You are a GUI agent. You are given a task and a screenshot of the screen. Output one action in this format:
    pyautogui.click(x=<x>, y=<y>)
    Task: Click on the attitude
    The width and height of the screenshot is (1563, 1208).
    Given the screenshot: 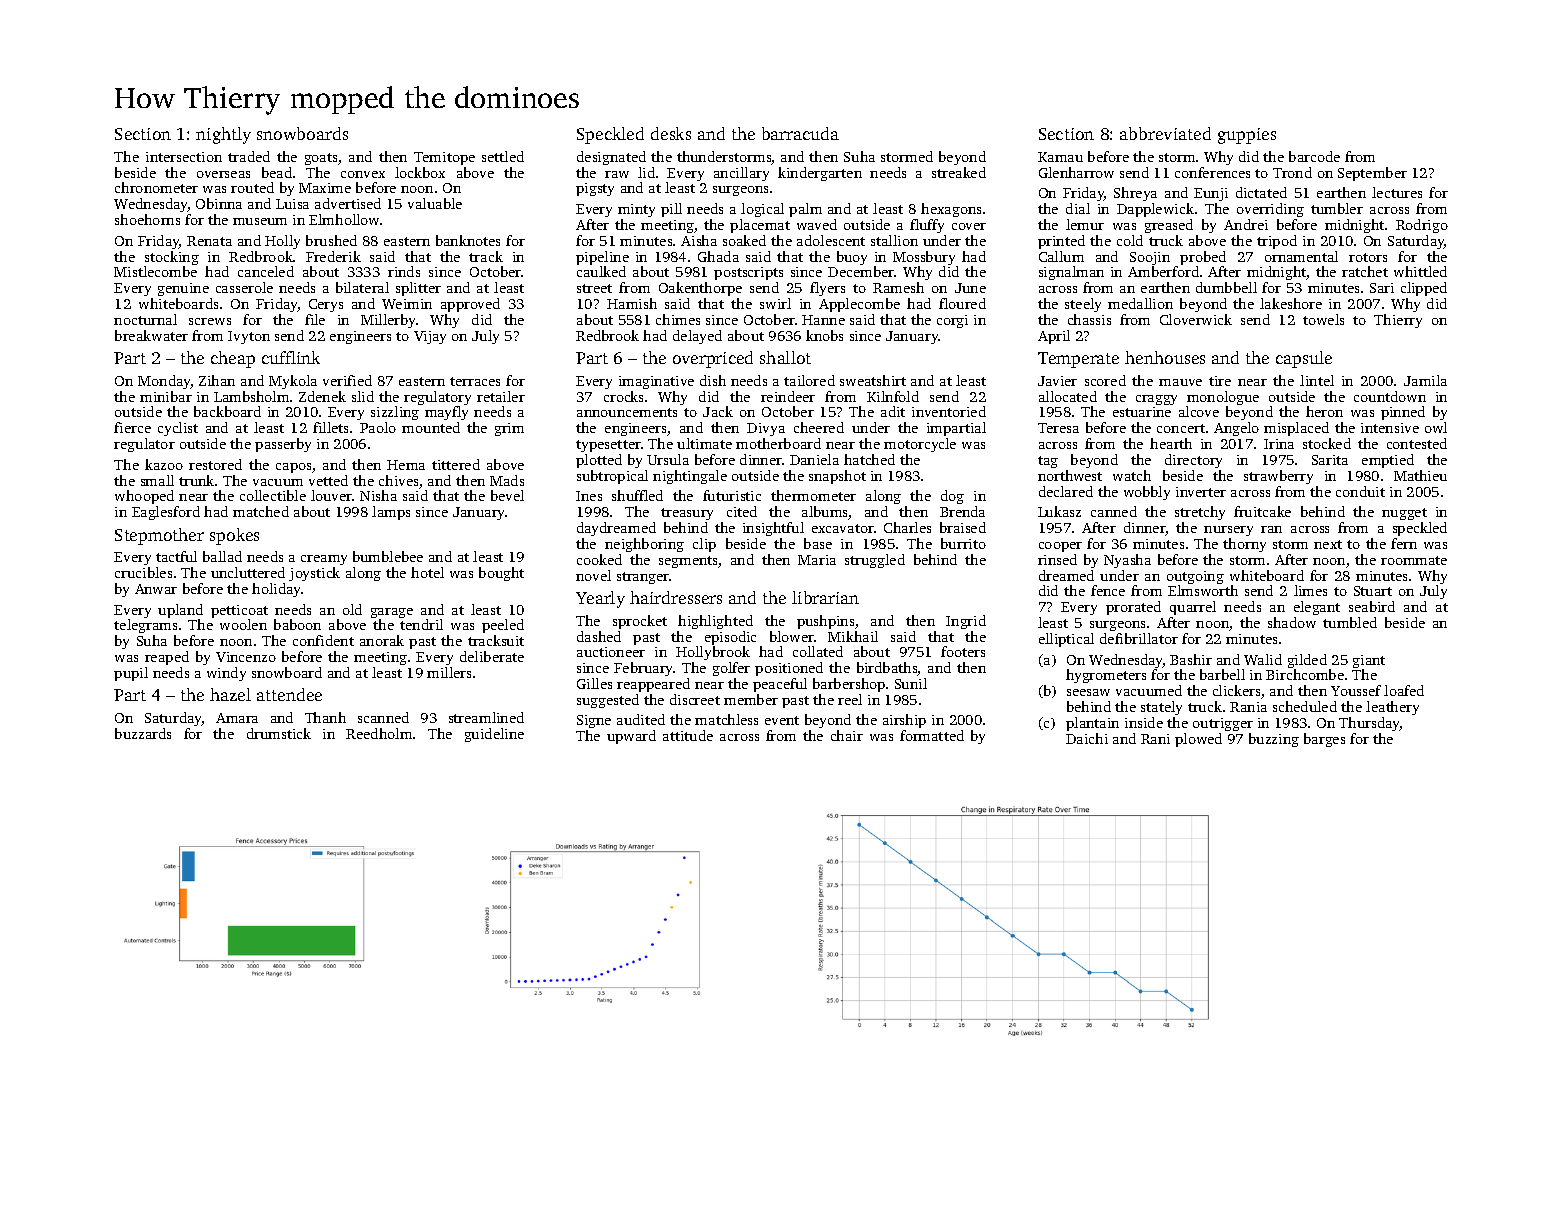 What is the action you would take?
    pyautogui.click(x=688, y=735)
